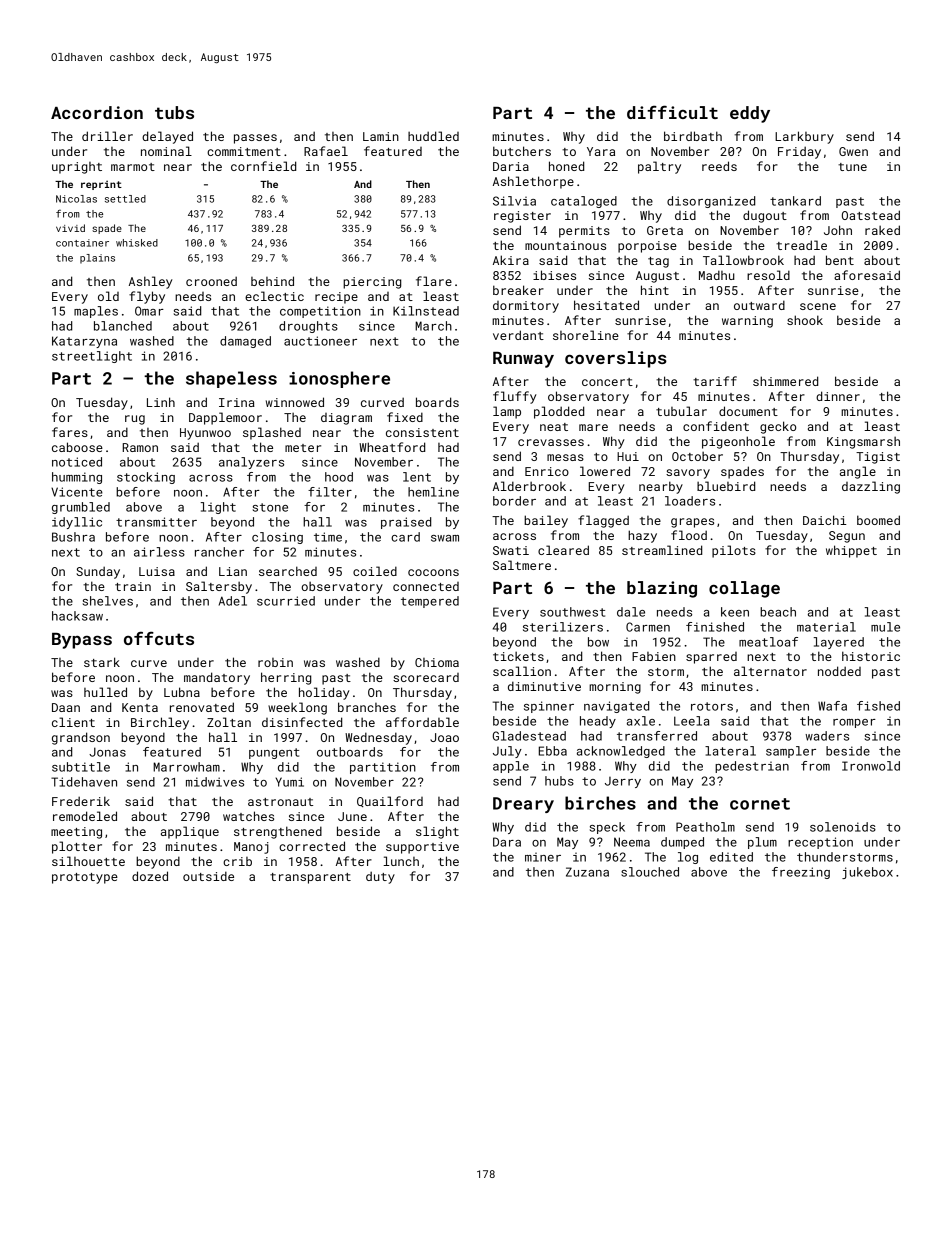 Image resolution: width=952 pixels, height=1233 pixels. I want to click on plotter, so click(77, 847).
